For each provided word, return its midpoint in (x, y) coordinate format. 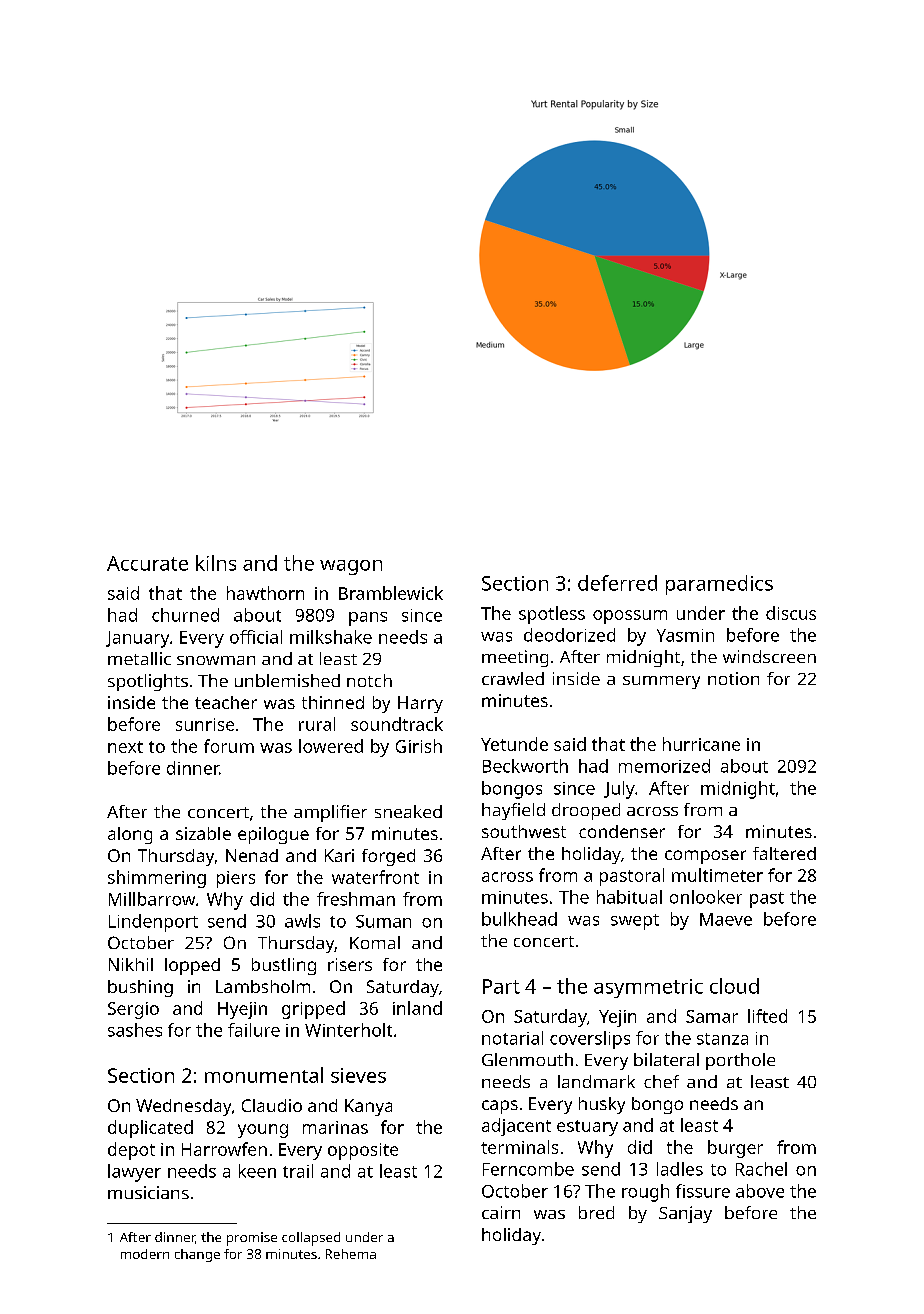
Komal (375, 942)
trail (298, 1171)
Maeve (726, 919)
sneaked (408, 811)
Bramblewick (391, 593)
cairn (501, 1212)
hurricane (701, 744)
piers (236, 879)
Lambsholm (263, 986)
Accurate (147, 563)
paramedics (719, 585)
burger (735, 1149)
